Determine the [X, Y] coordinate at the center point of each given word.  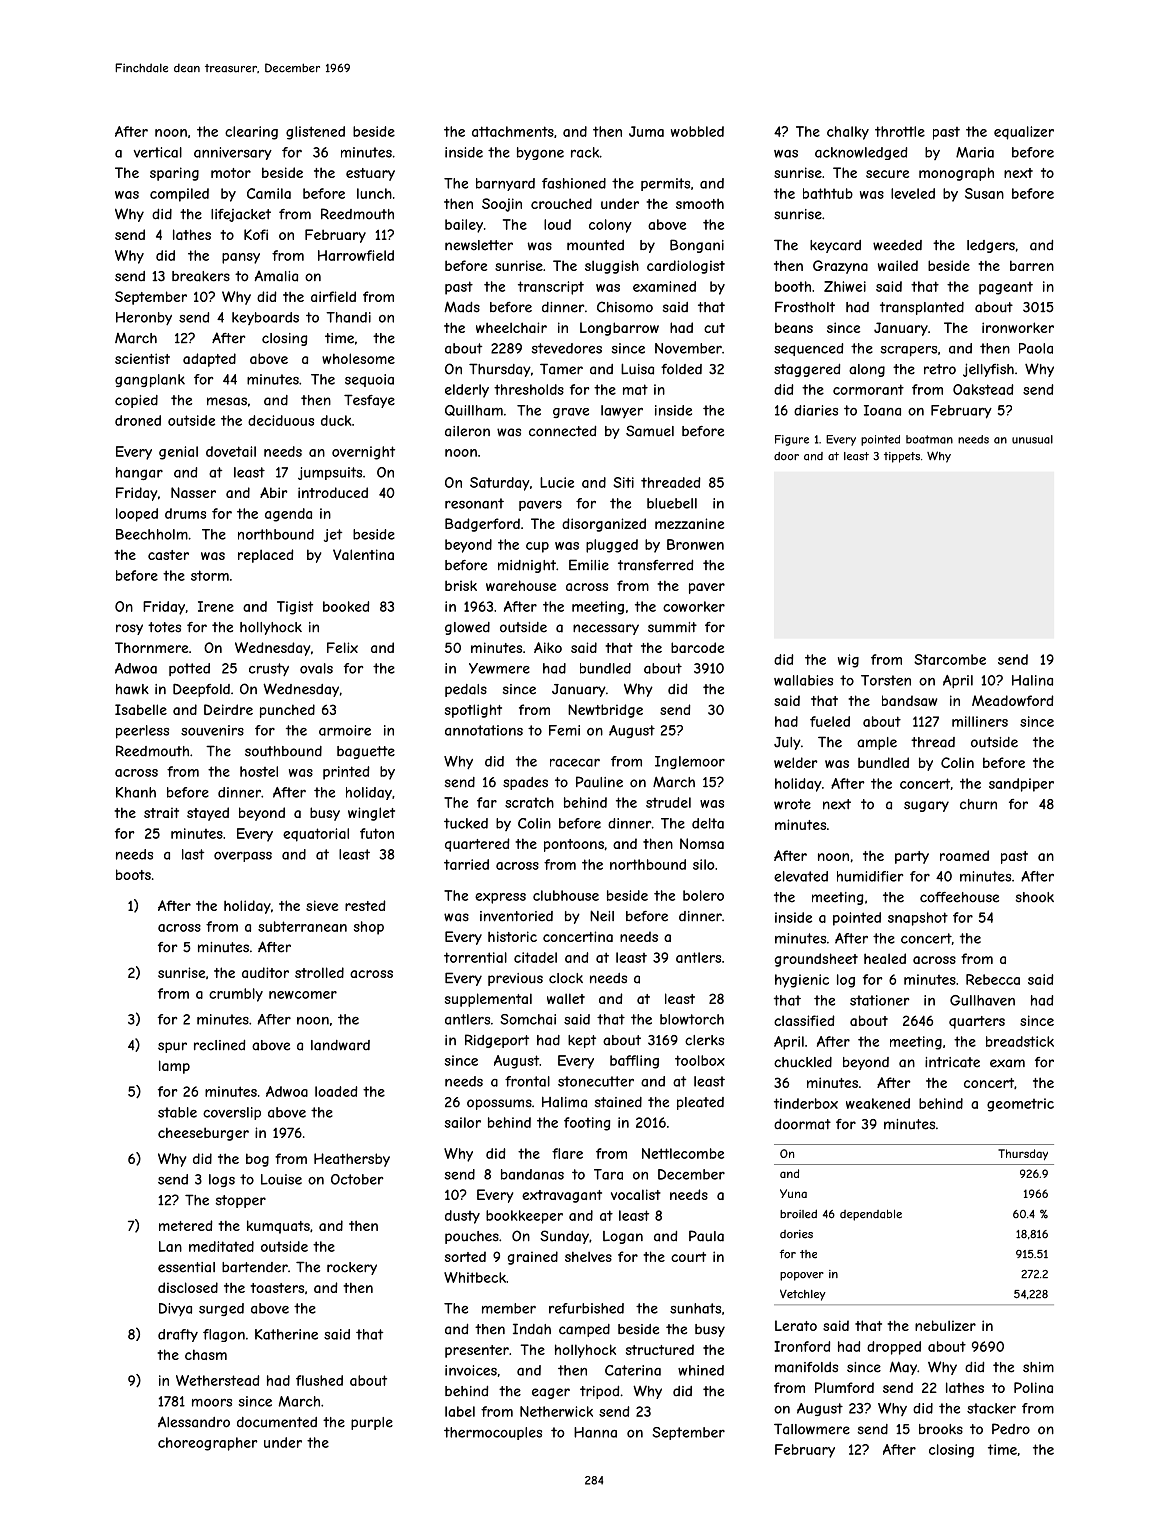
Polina [1033, 1387]
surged [221, 1309]
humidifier [870, 876]
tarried [466, 864]
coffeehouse [959, 897]
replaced [265, 556]
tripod [599, 1392]
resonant [474, 503]
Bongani [697, 246]
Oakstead [983, 389]
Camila [269, 193]
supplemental [488, 1000]
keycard [835, 246]
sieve [322, 905]
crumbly [236, 995]
